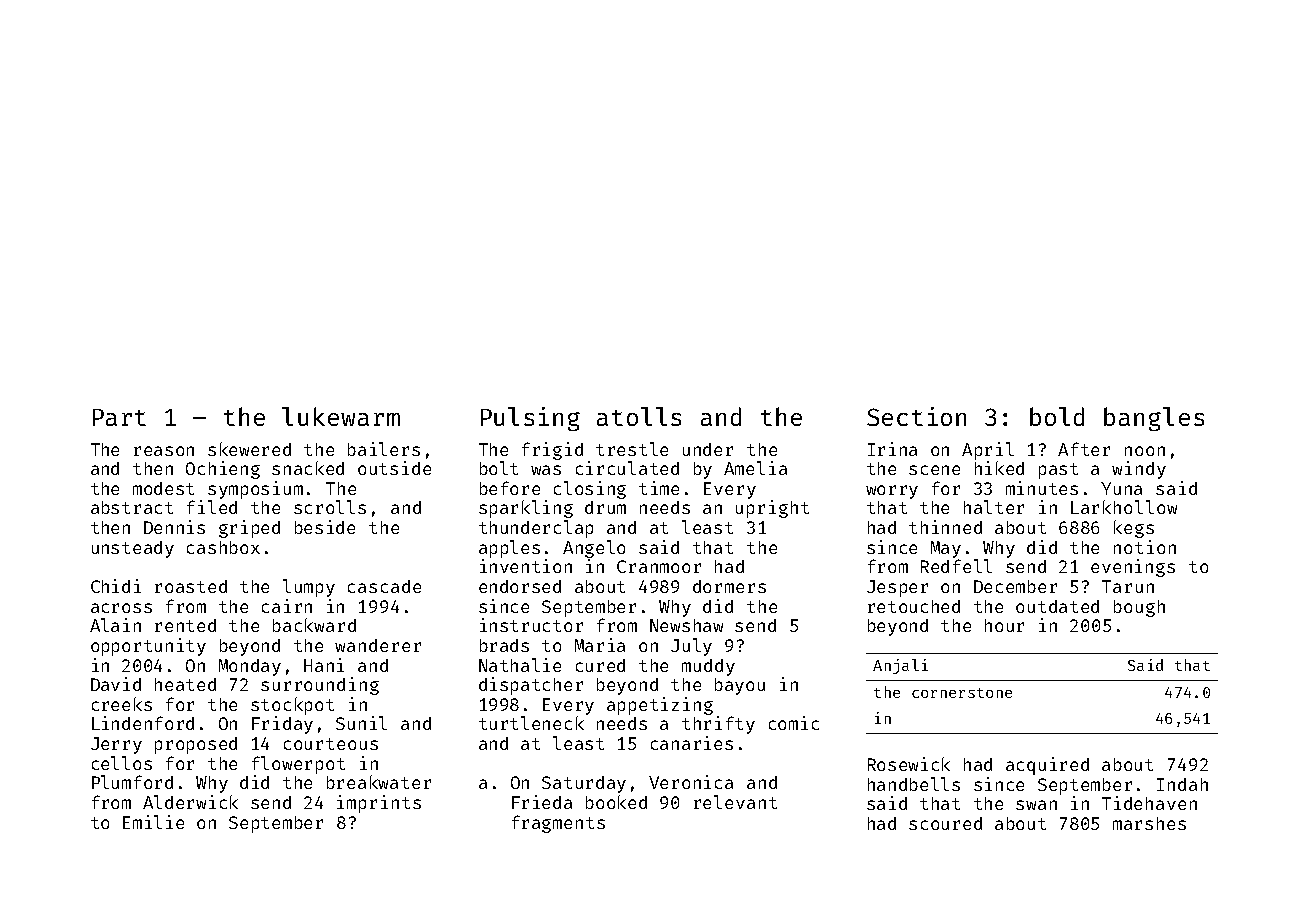  What do you see at coordinates (686, 625) in the document?
I see `Newshaw` at bounding box center [686, 625].
